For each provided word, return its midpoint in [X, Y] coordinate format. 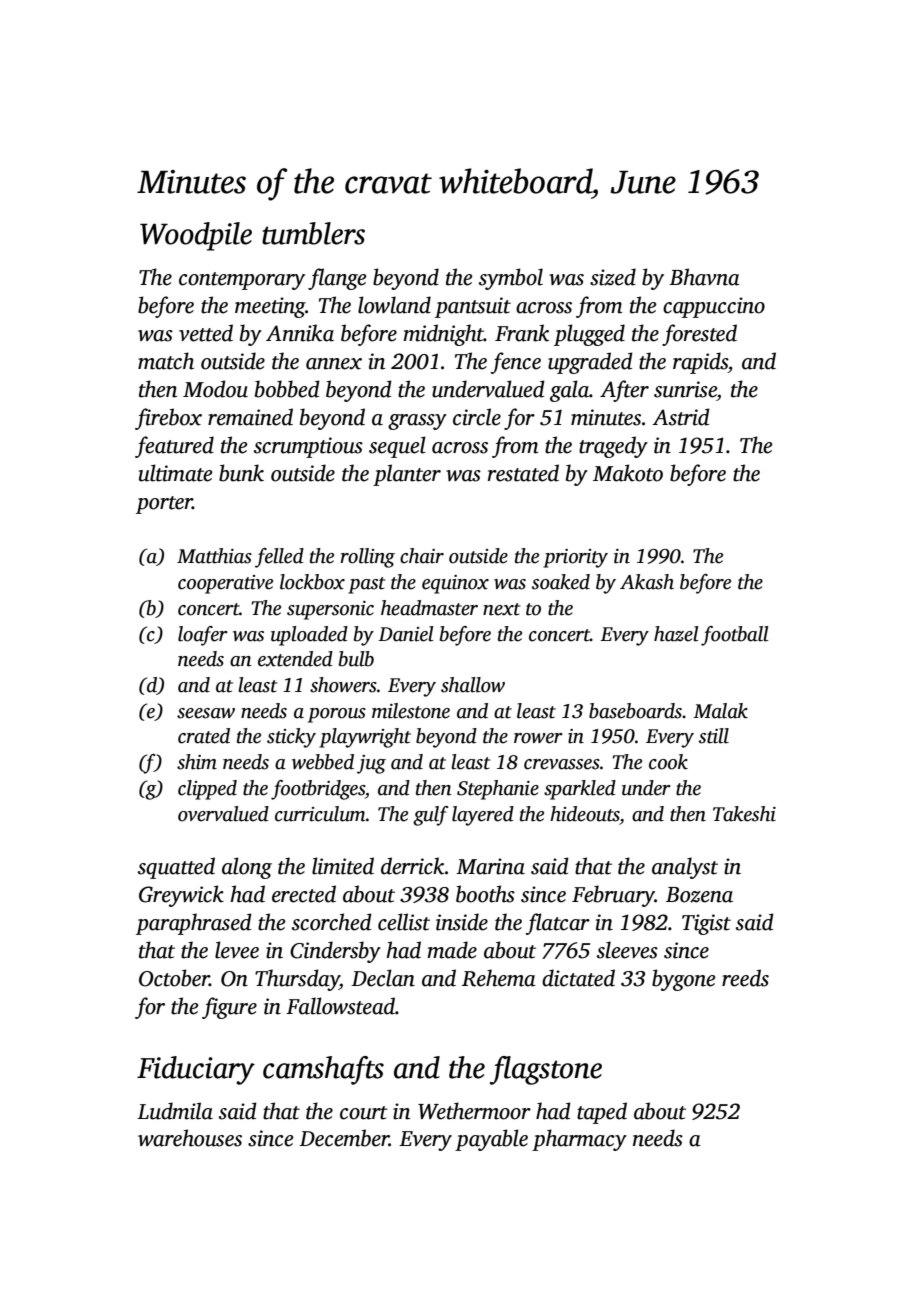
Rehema [499, 978]
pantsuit [473, 307]
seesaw [206, 713]
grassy [417, 422]
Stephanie [498, 790]
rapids [700, 363]
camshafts [323, 1070]
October [174, 978]
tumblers [313, 233]
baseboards [635, 711]
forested [699, 335]
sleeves [627, 950]
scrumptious [308, 447]
